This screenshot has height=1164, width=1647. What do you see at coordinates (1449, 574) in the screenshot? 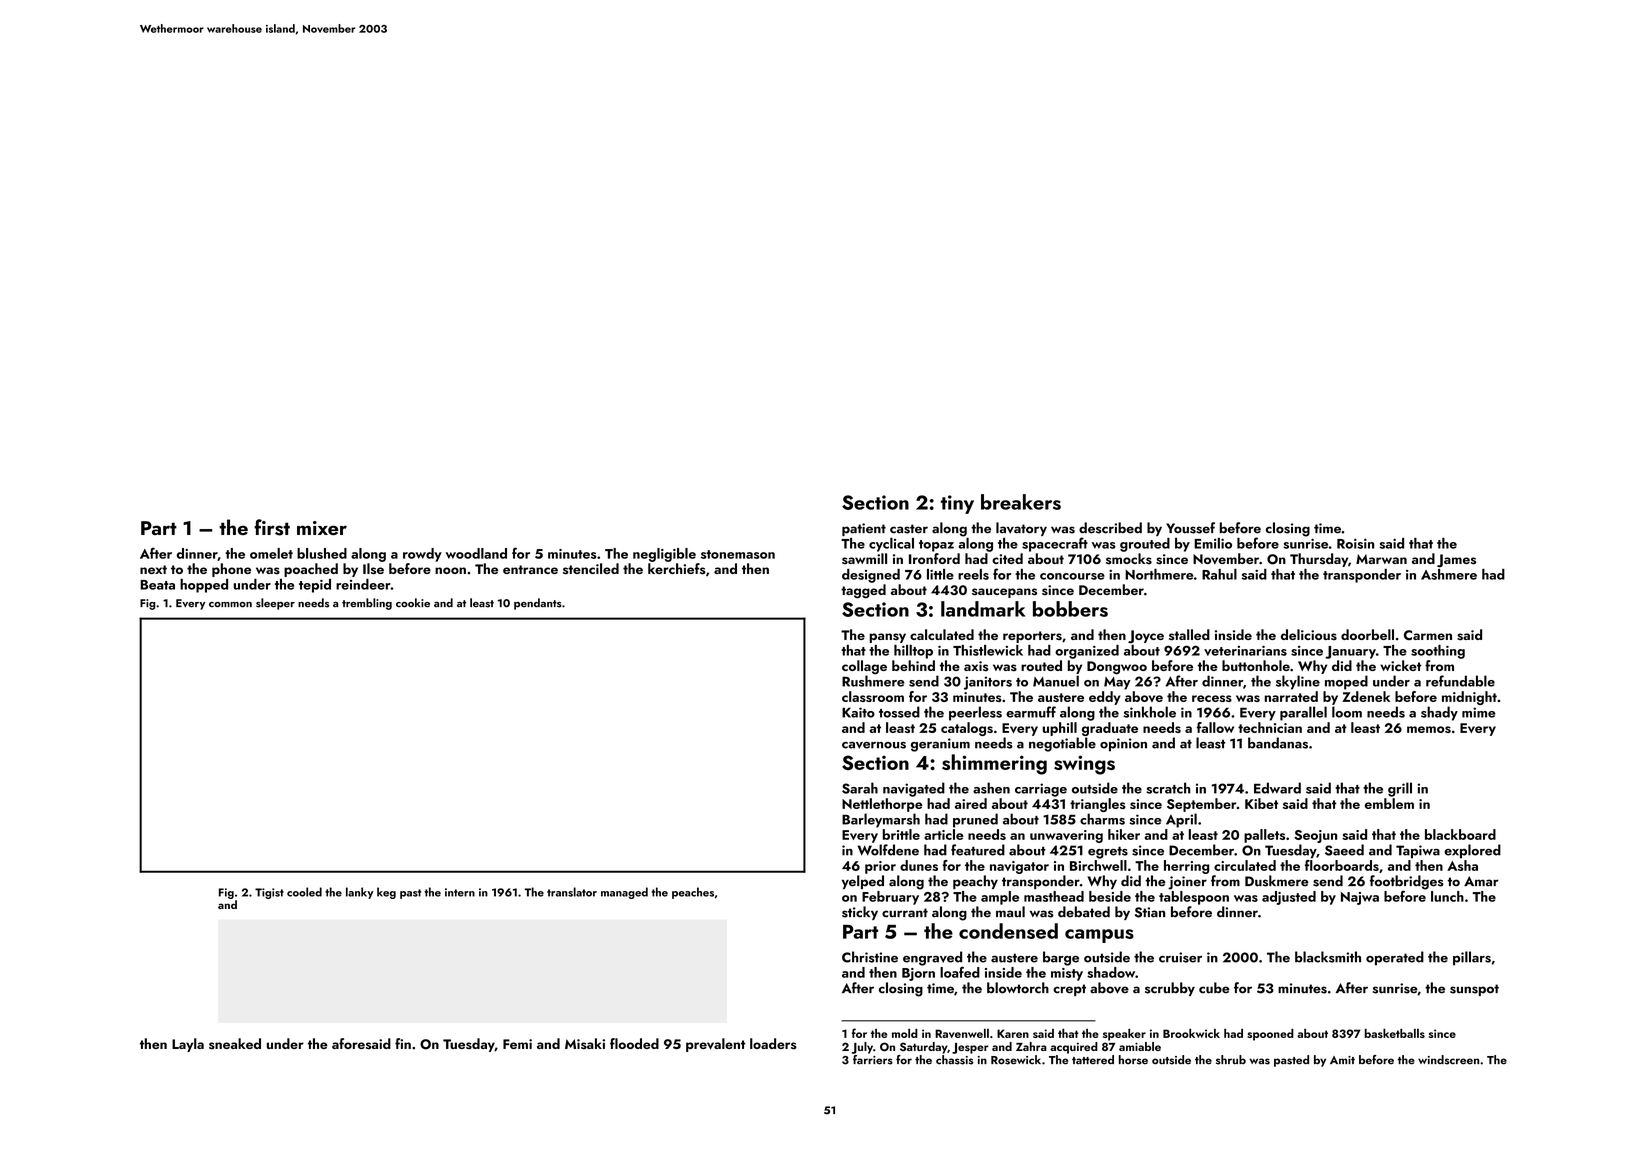
I see `Ashmere` at bounding box center [1449, 574].
